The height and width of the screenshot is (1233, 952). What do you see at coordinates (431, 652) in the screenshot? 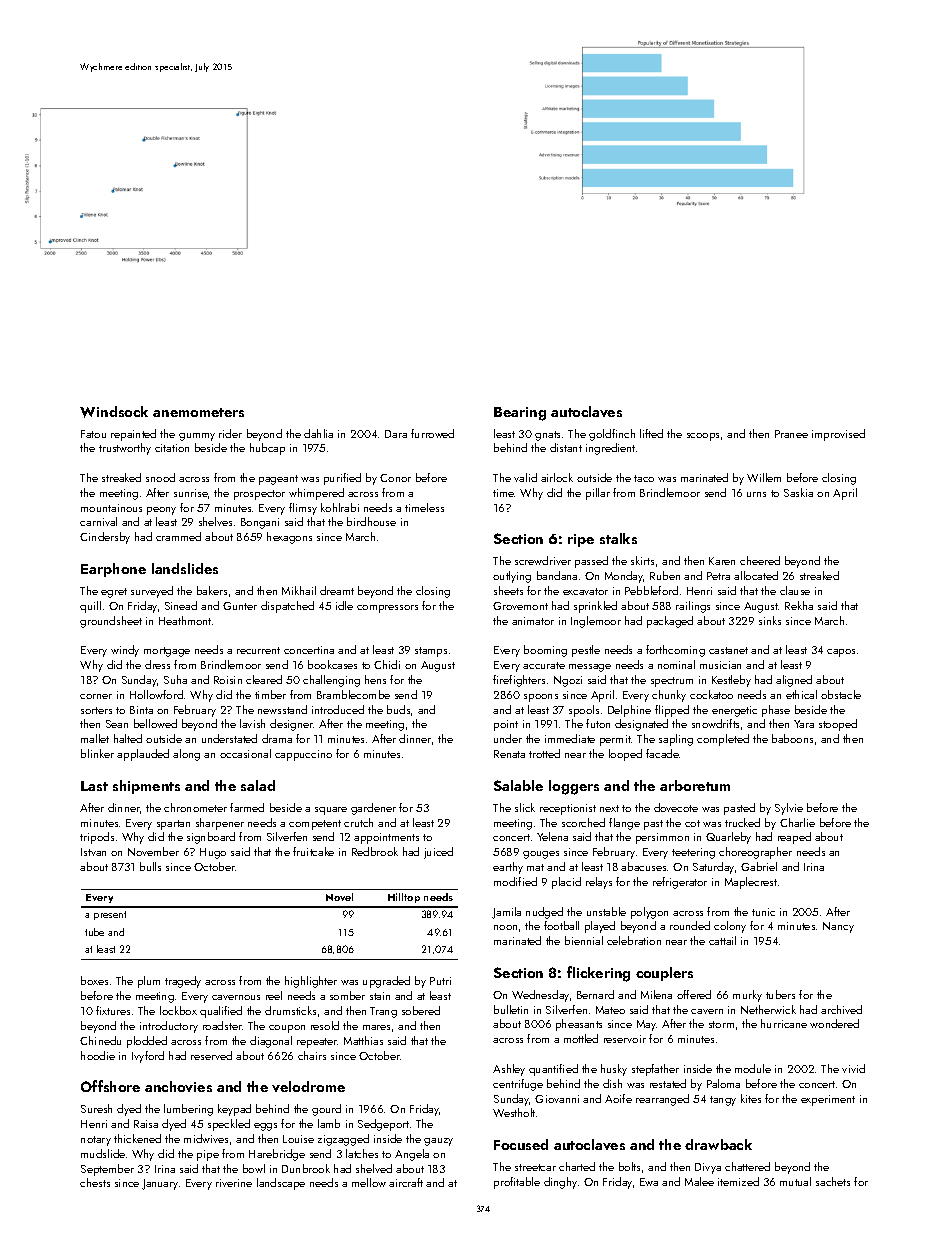
I see `stamps` at bounding box center [431, 652].
